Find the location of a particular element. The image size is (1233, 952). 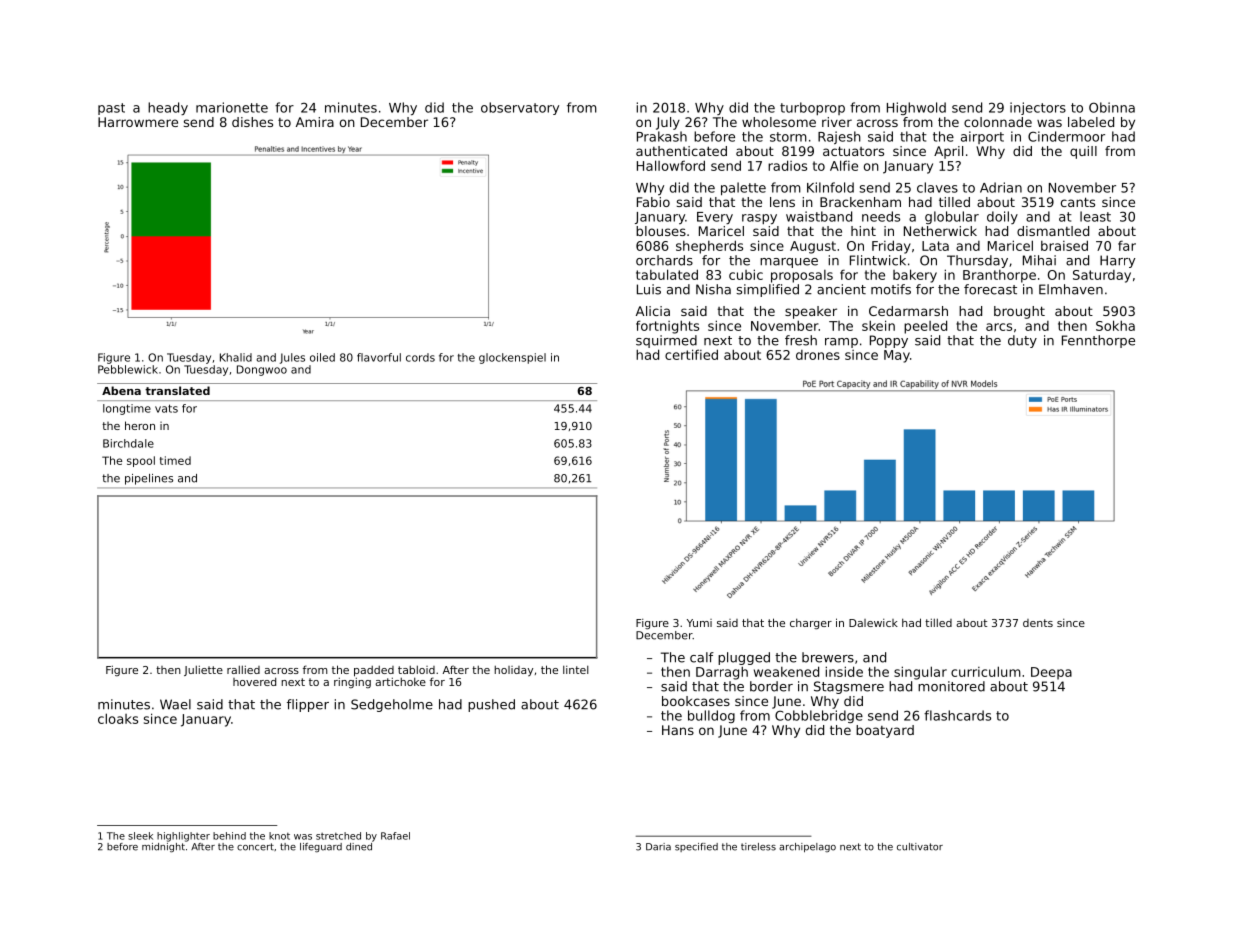

dents is located at coordinates (1038, 623).
